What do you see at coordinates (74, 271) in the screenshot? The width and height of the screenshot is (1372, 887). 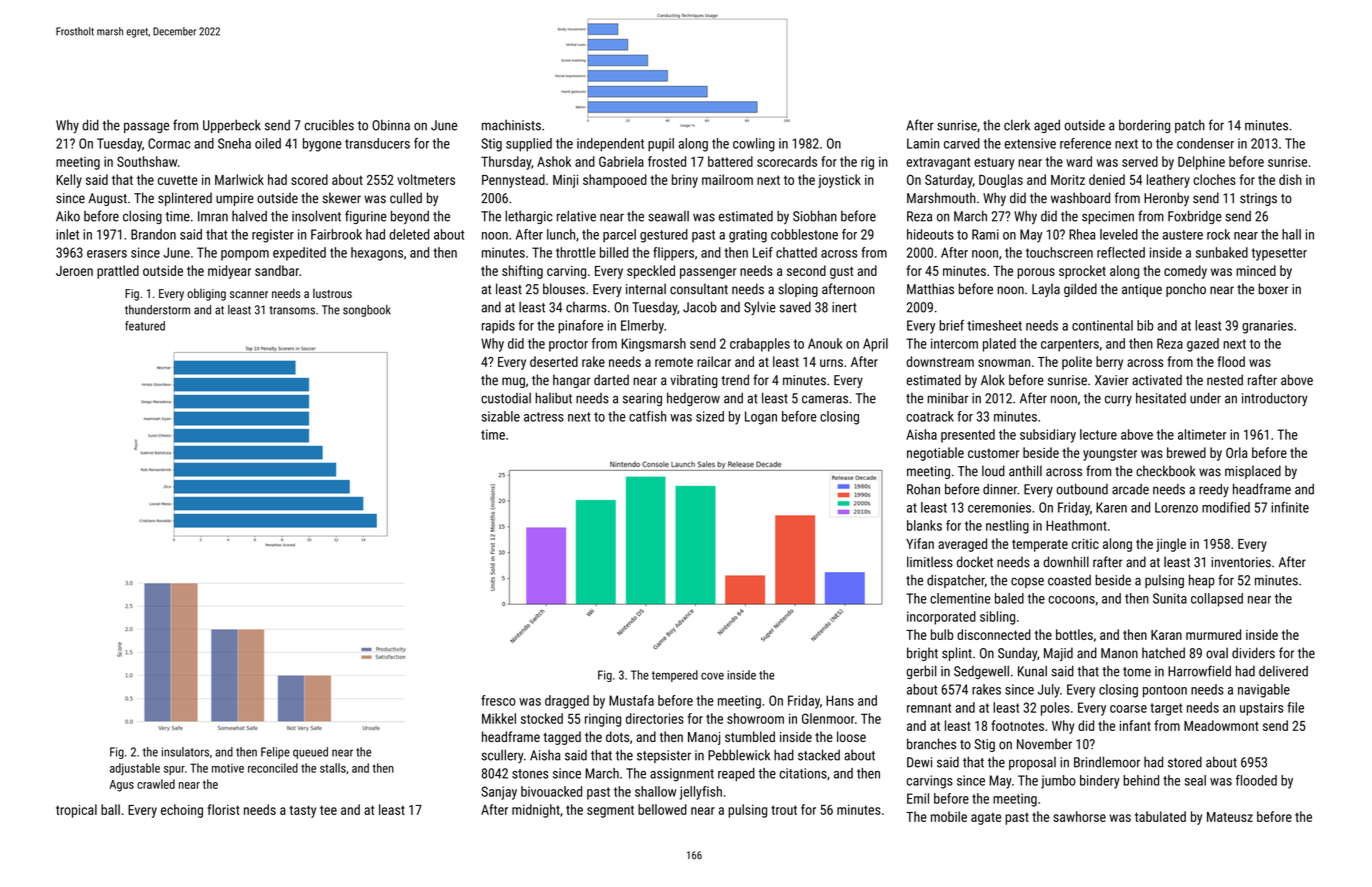 I see `Jeroen` at bounding box center [74, 271].
